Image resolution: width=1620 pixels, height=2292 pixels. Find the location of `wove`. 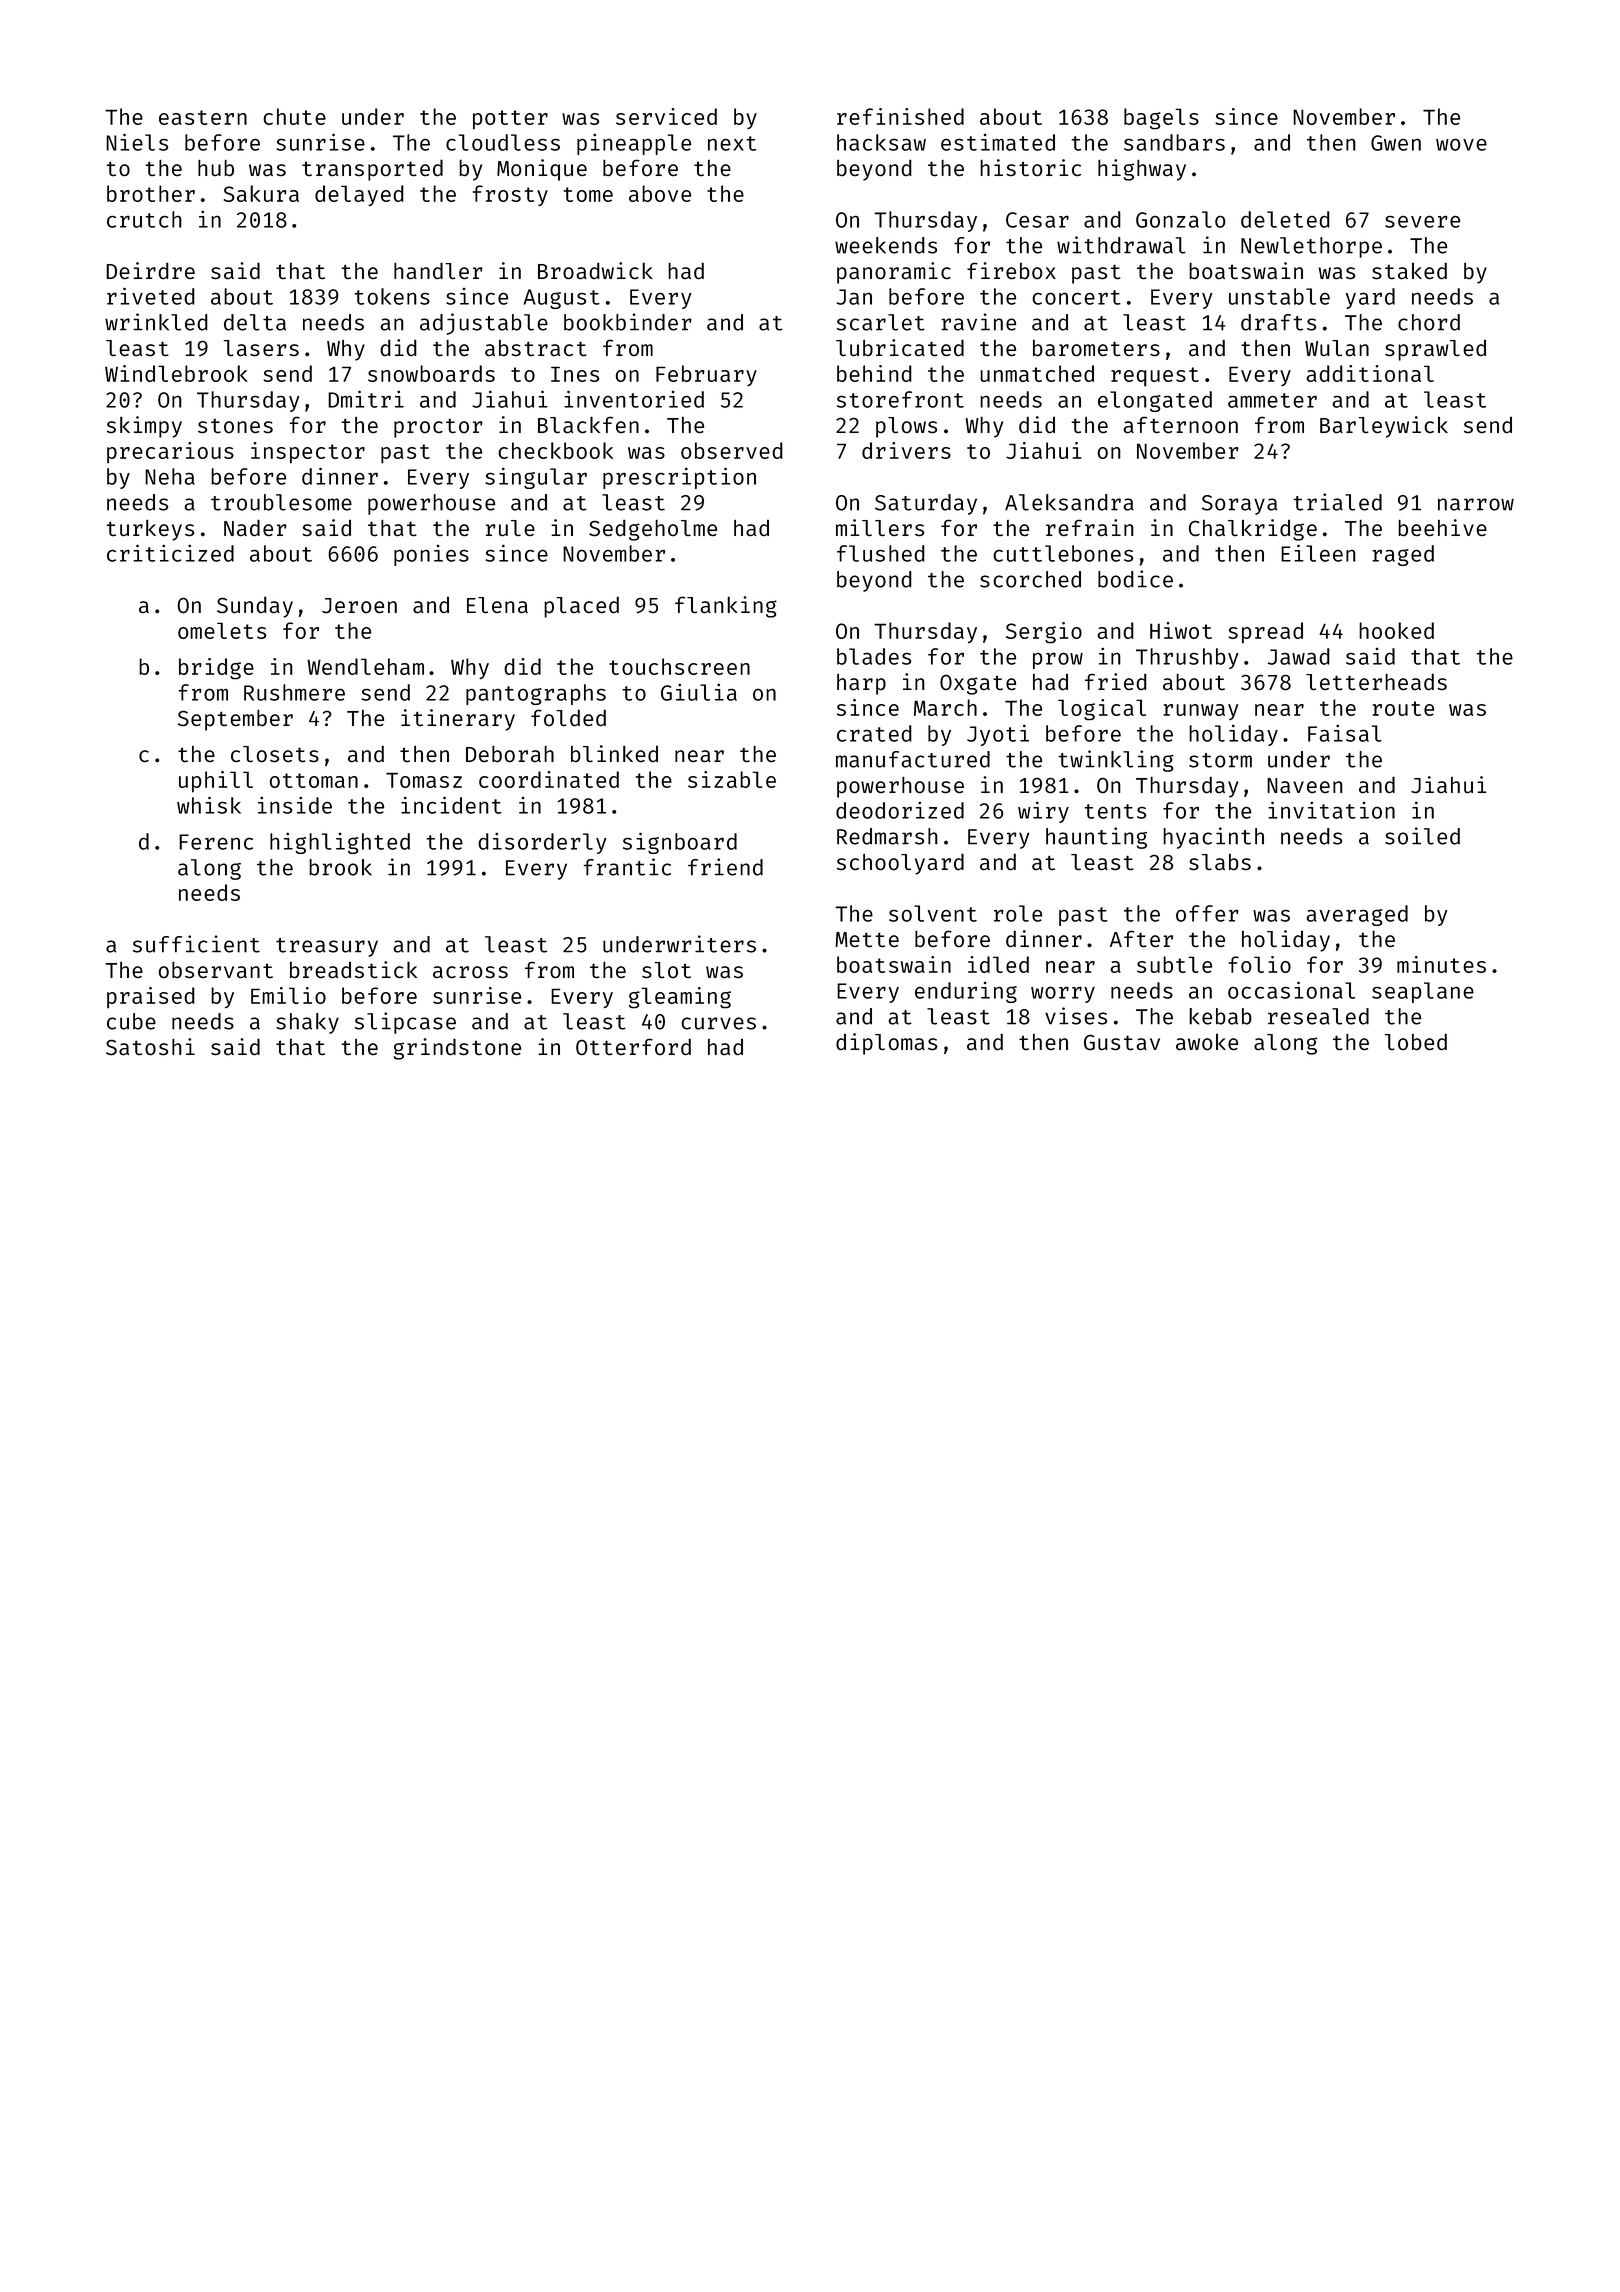

wove is located at coordinates (1461, 145).
